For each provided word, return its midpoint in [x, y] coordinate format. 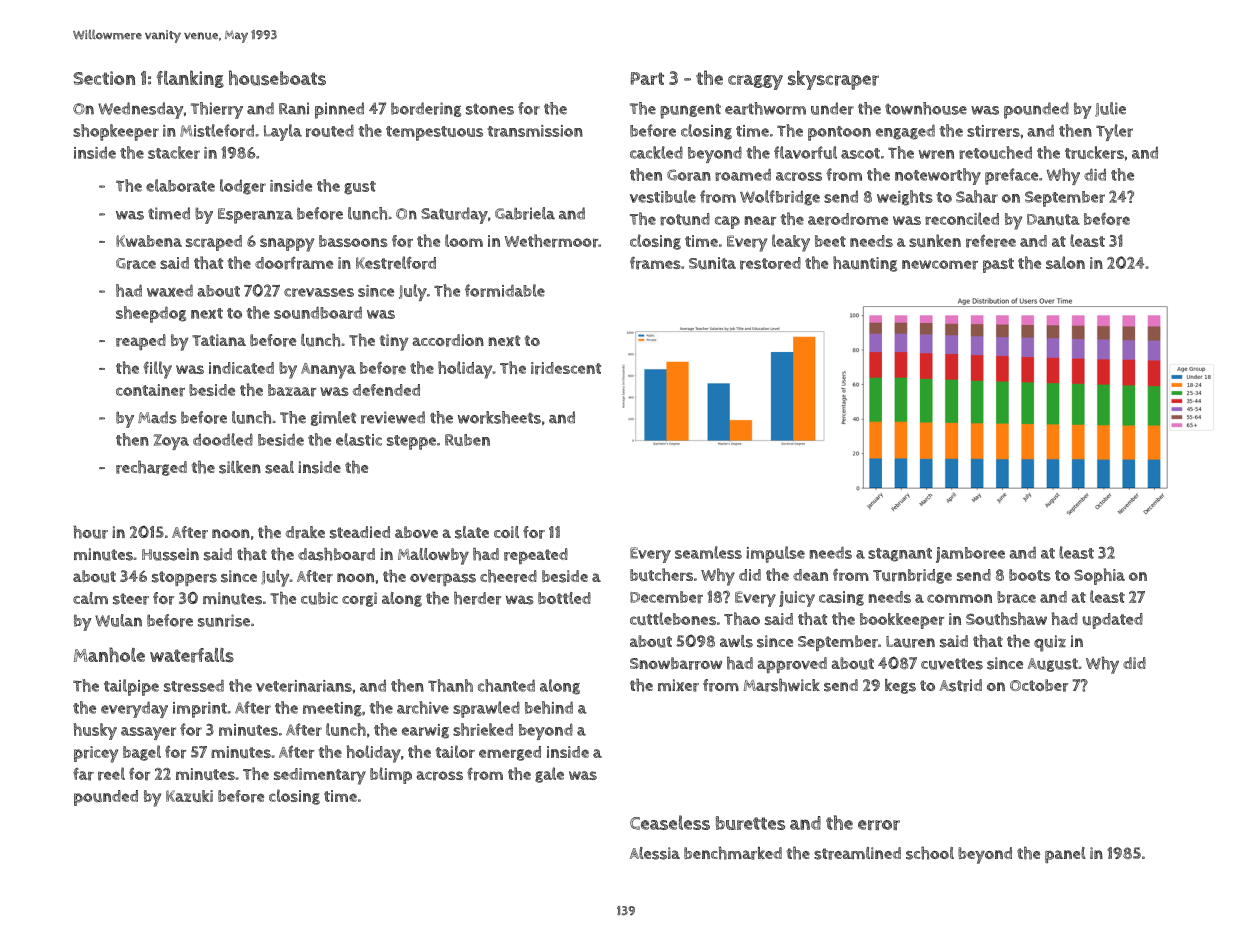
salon [1065, 262]
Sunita [712, 263]
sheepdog [151, 314]
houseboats [277, 78]
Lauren [910, 642]
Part [647, 78]
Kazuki [189, 796]
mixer [678, 685]
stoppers [184, 578]
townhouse [926, 108]
